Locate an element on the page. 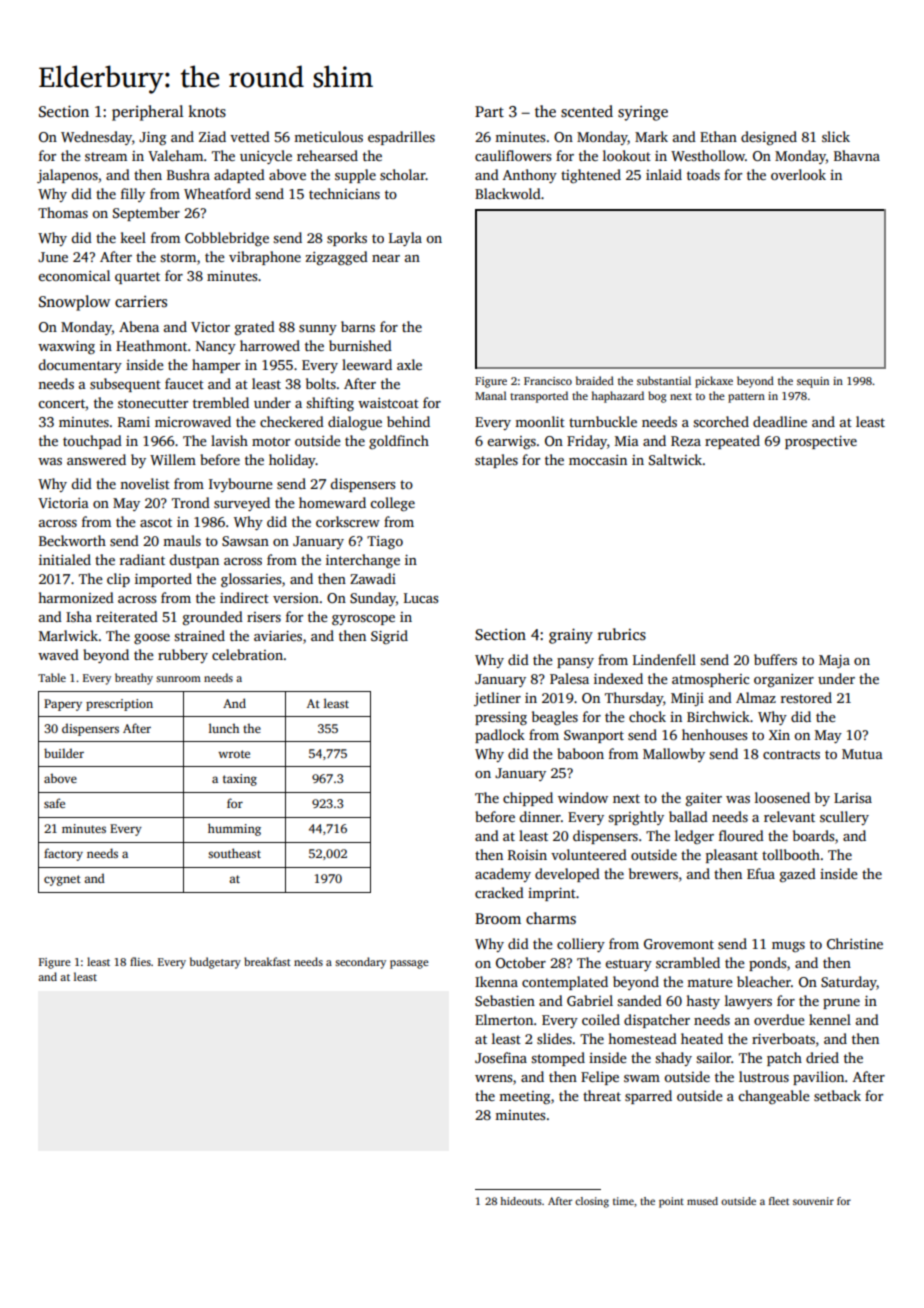 This document has width=924, height=1308. flies is located at coordinates (140, 961).
